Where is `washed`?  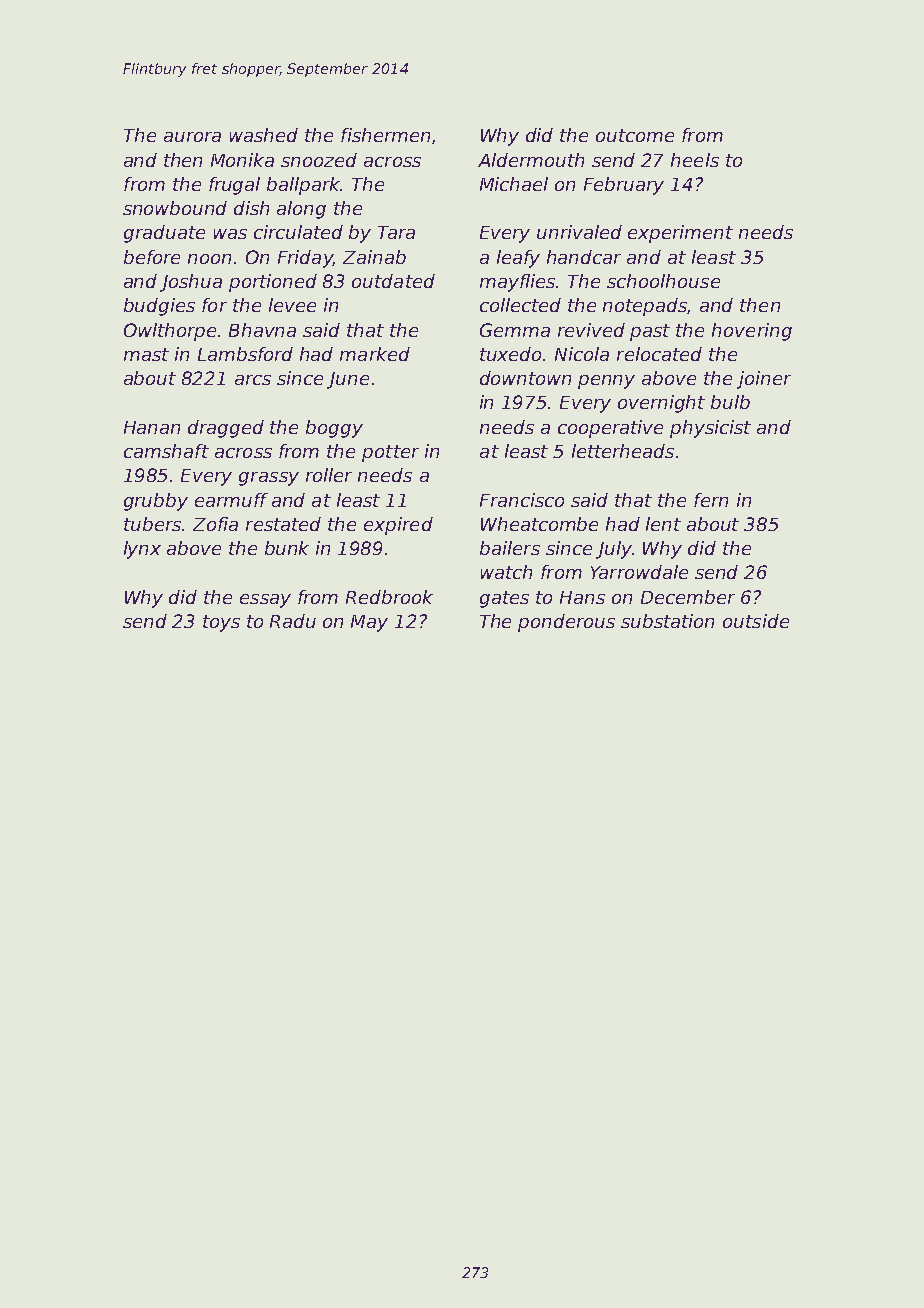
washed is located at coordinates (264, 135).
